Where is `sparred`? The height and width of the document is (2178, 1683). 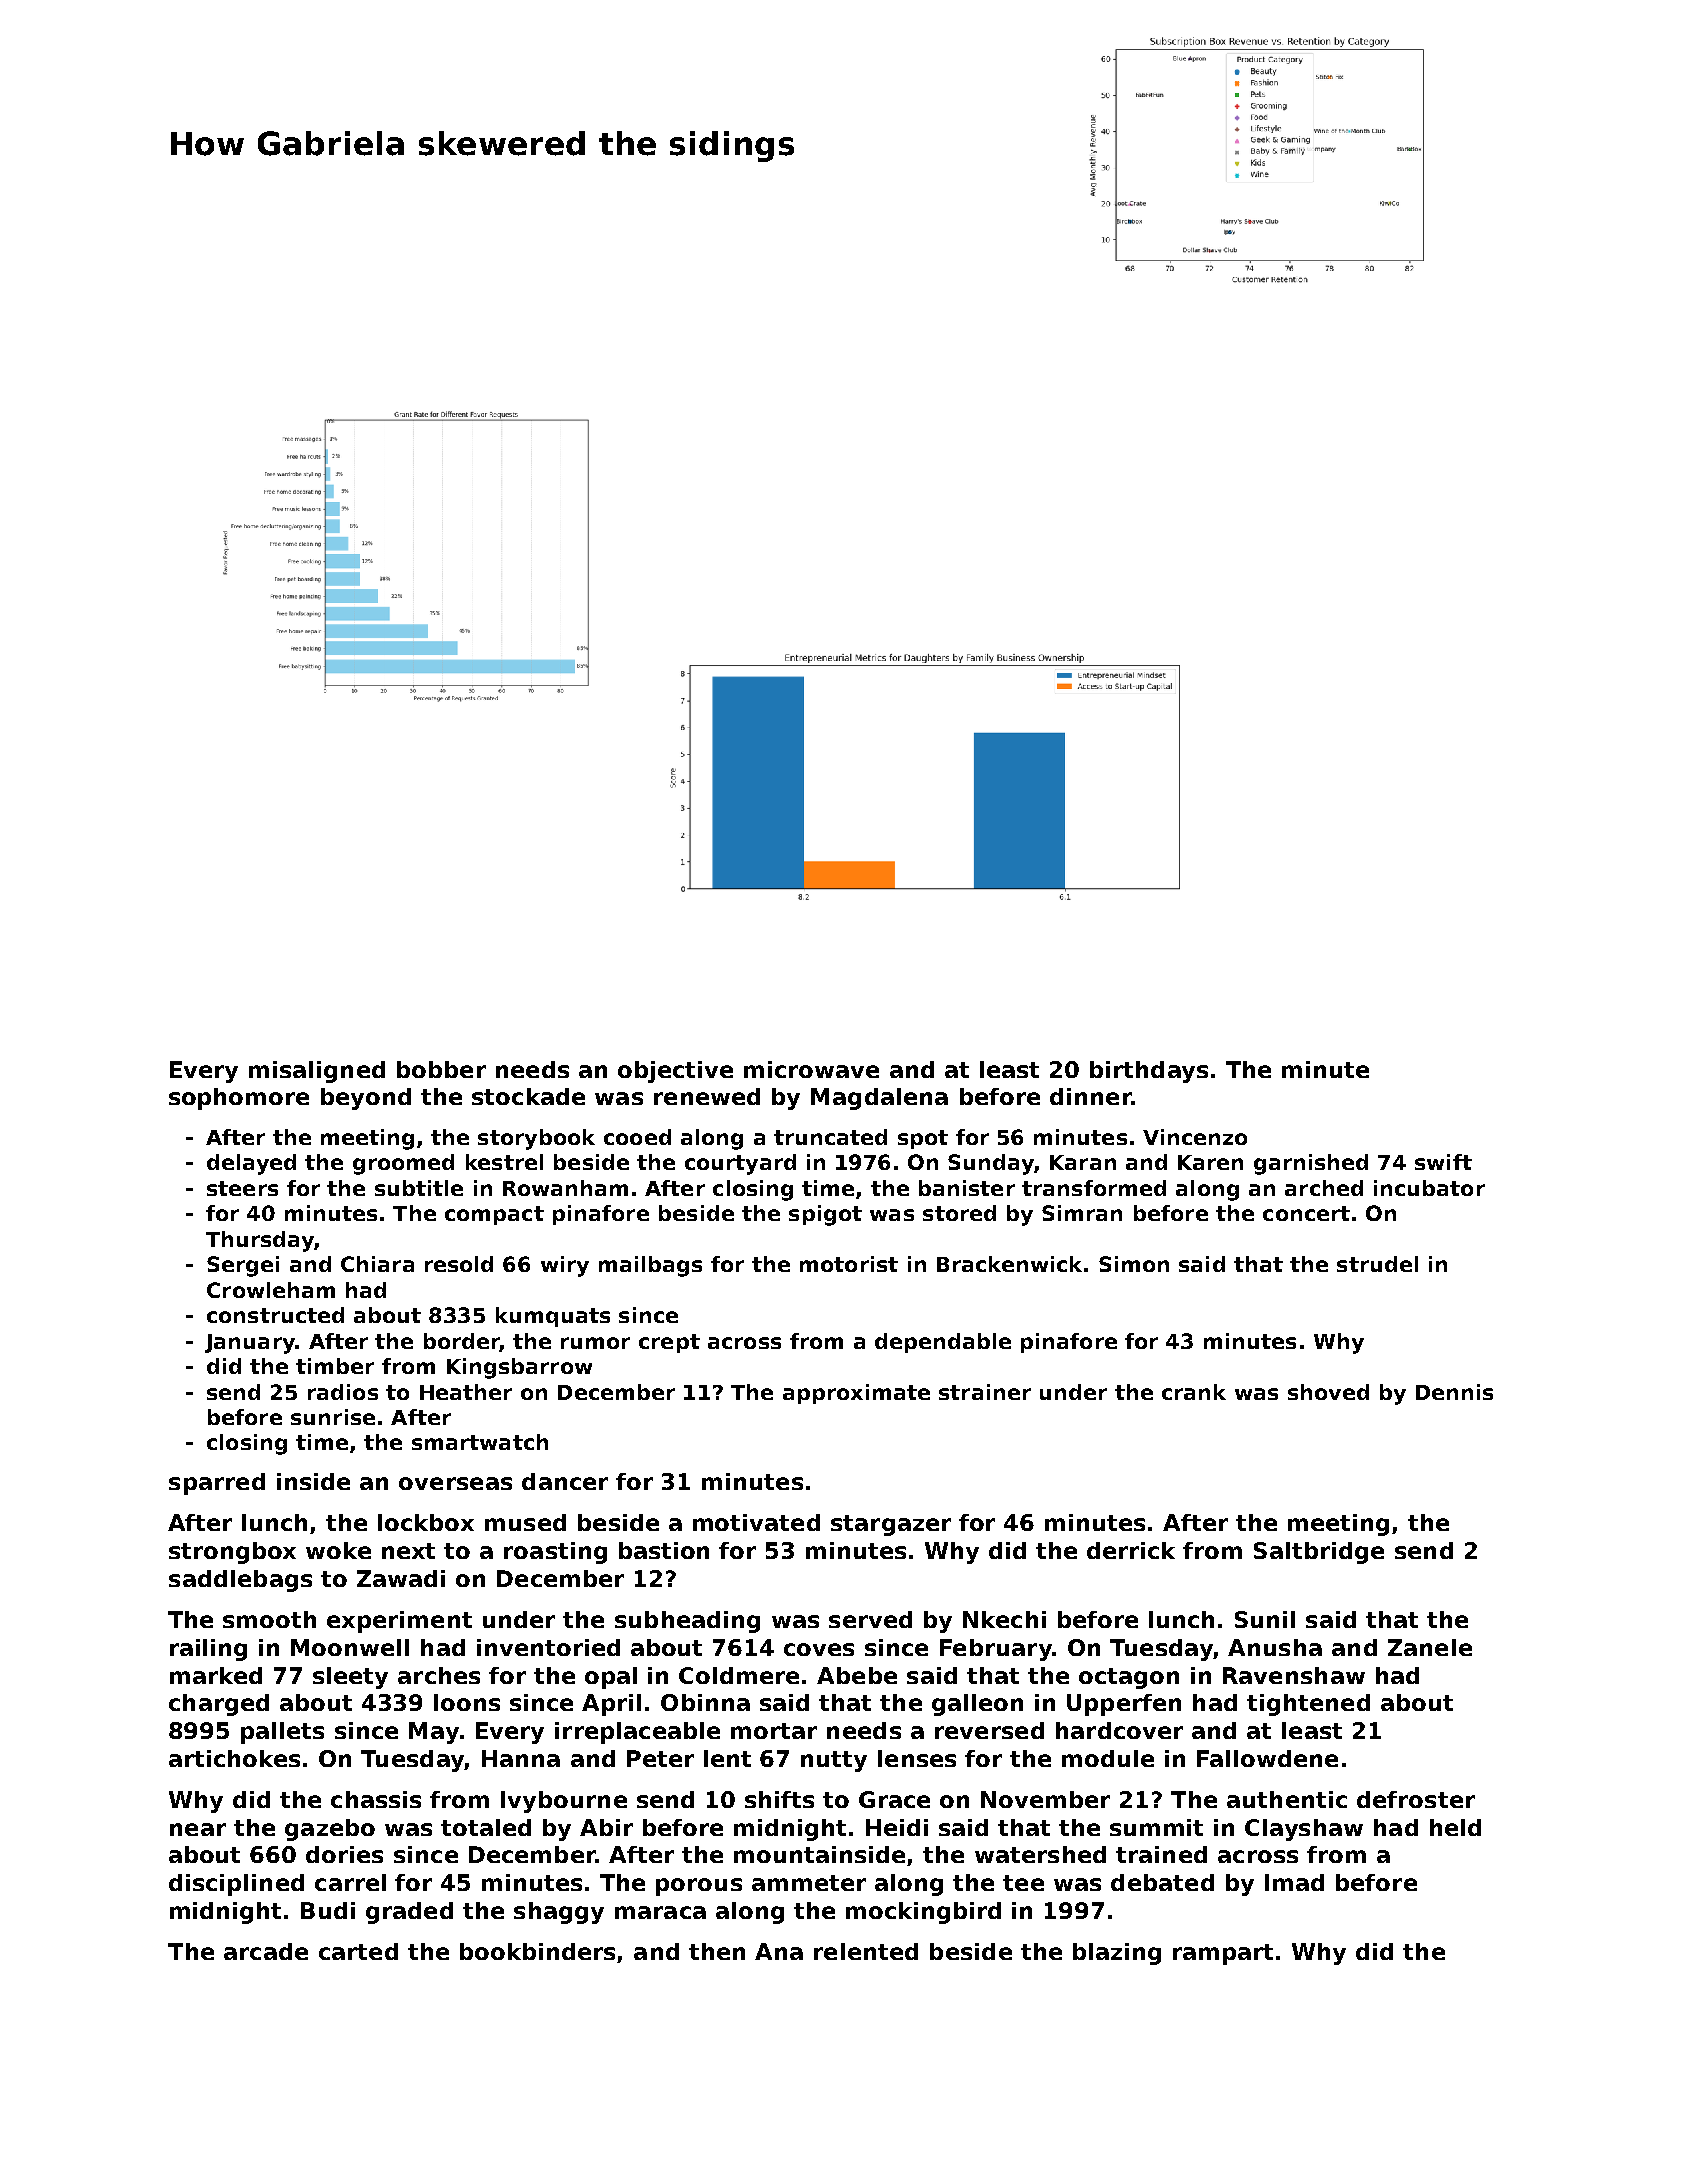
sparred is located at coordinates (217, 1484).
